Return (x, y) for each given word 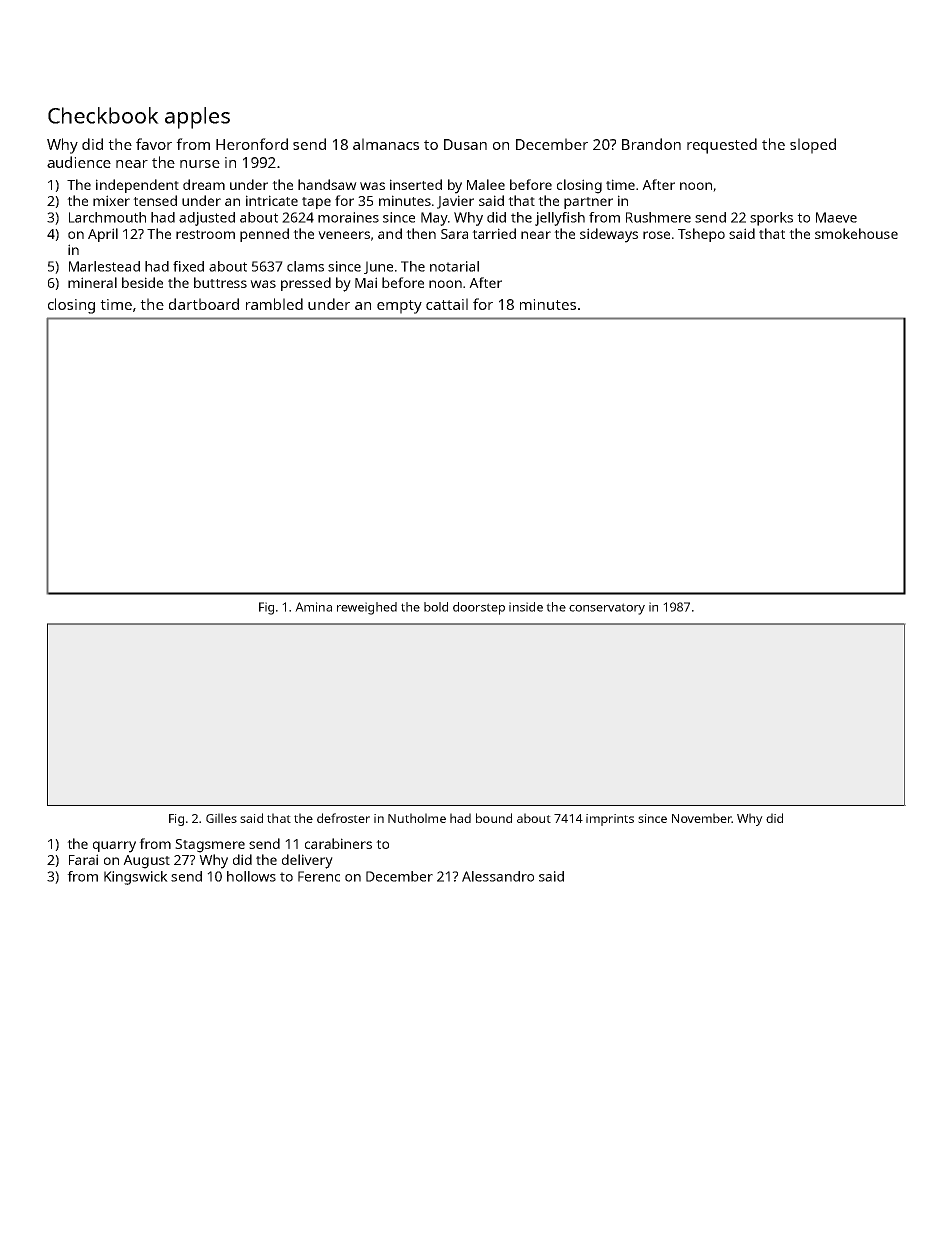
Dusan (465, 144)
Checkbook (103, 115)
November (702, 818)
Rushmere (658, 217)
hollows (251, 876)
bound (494, 818)
